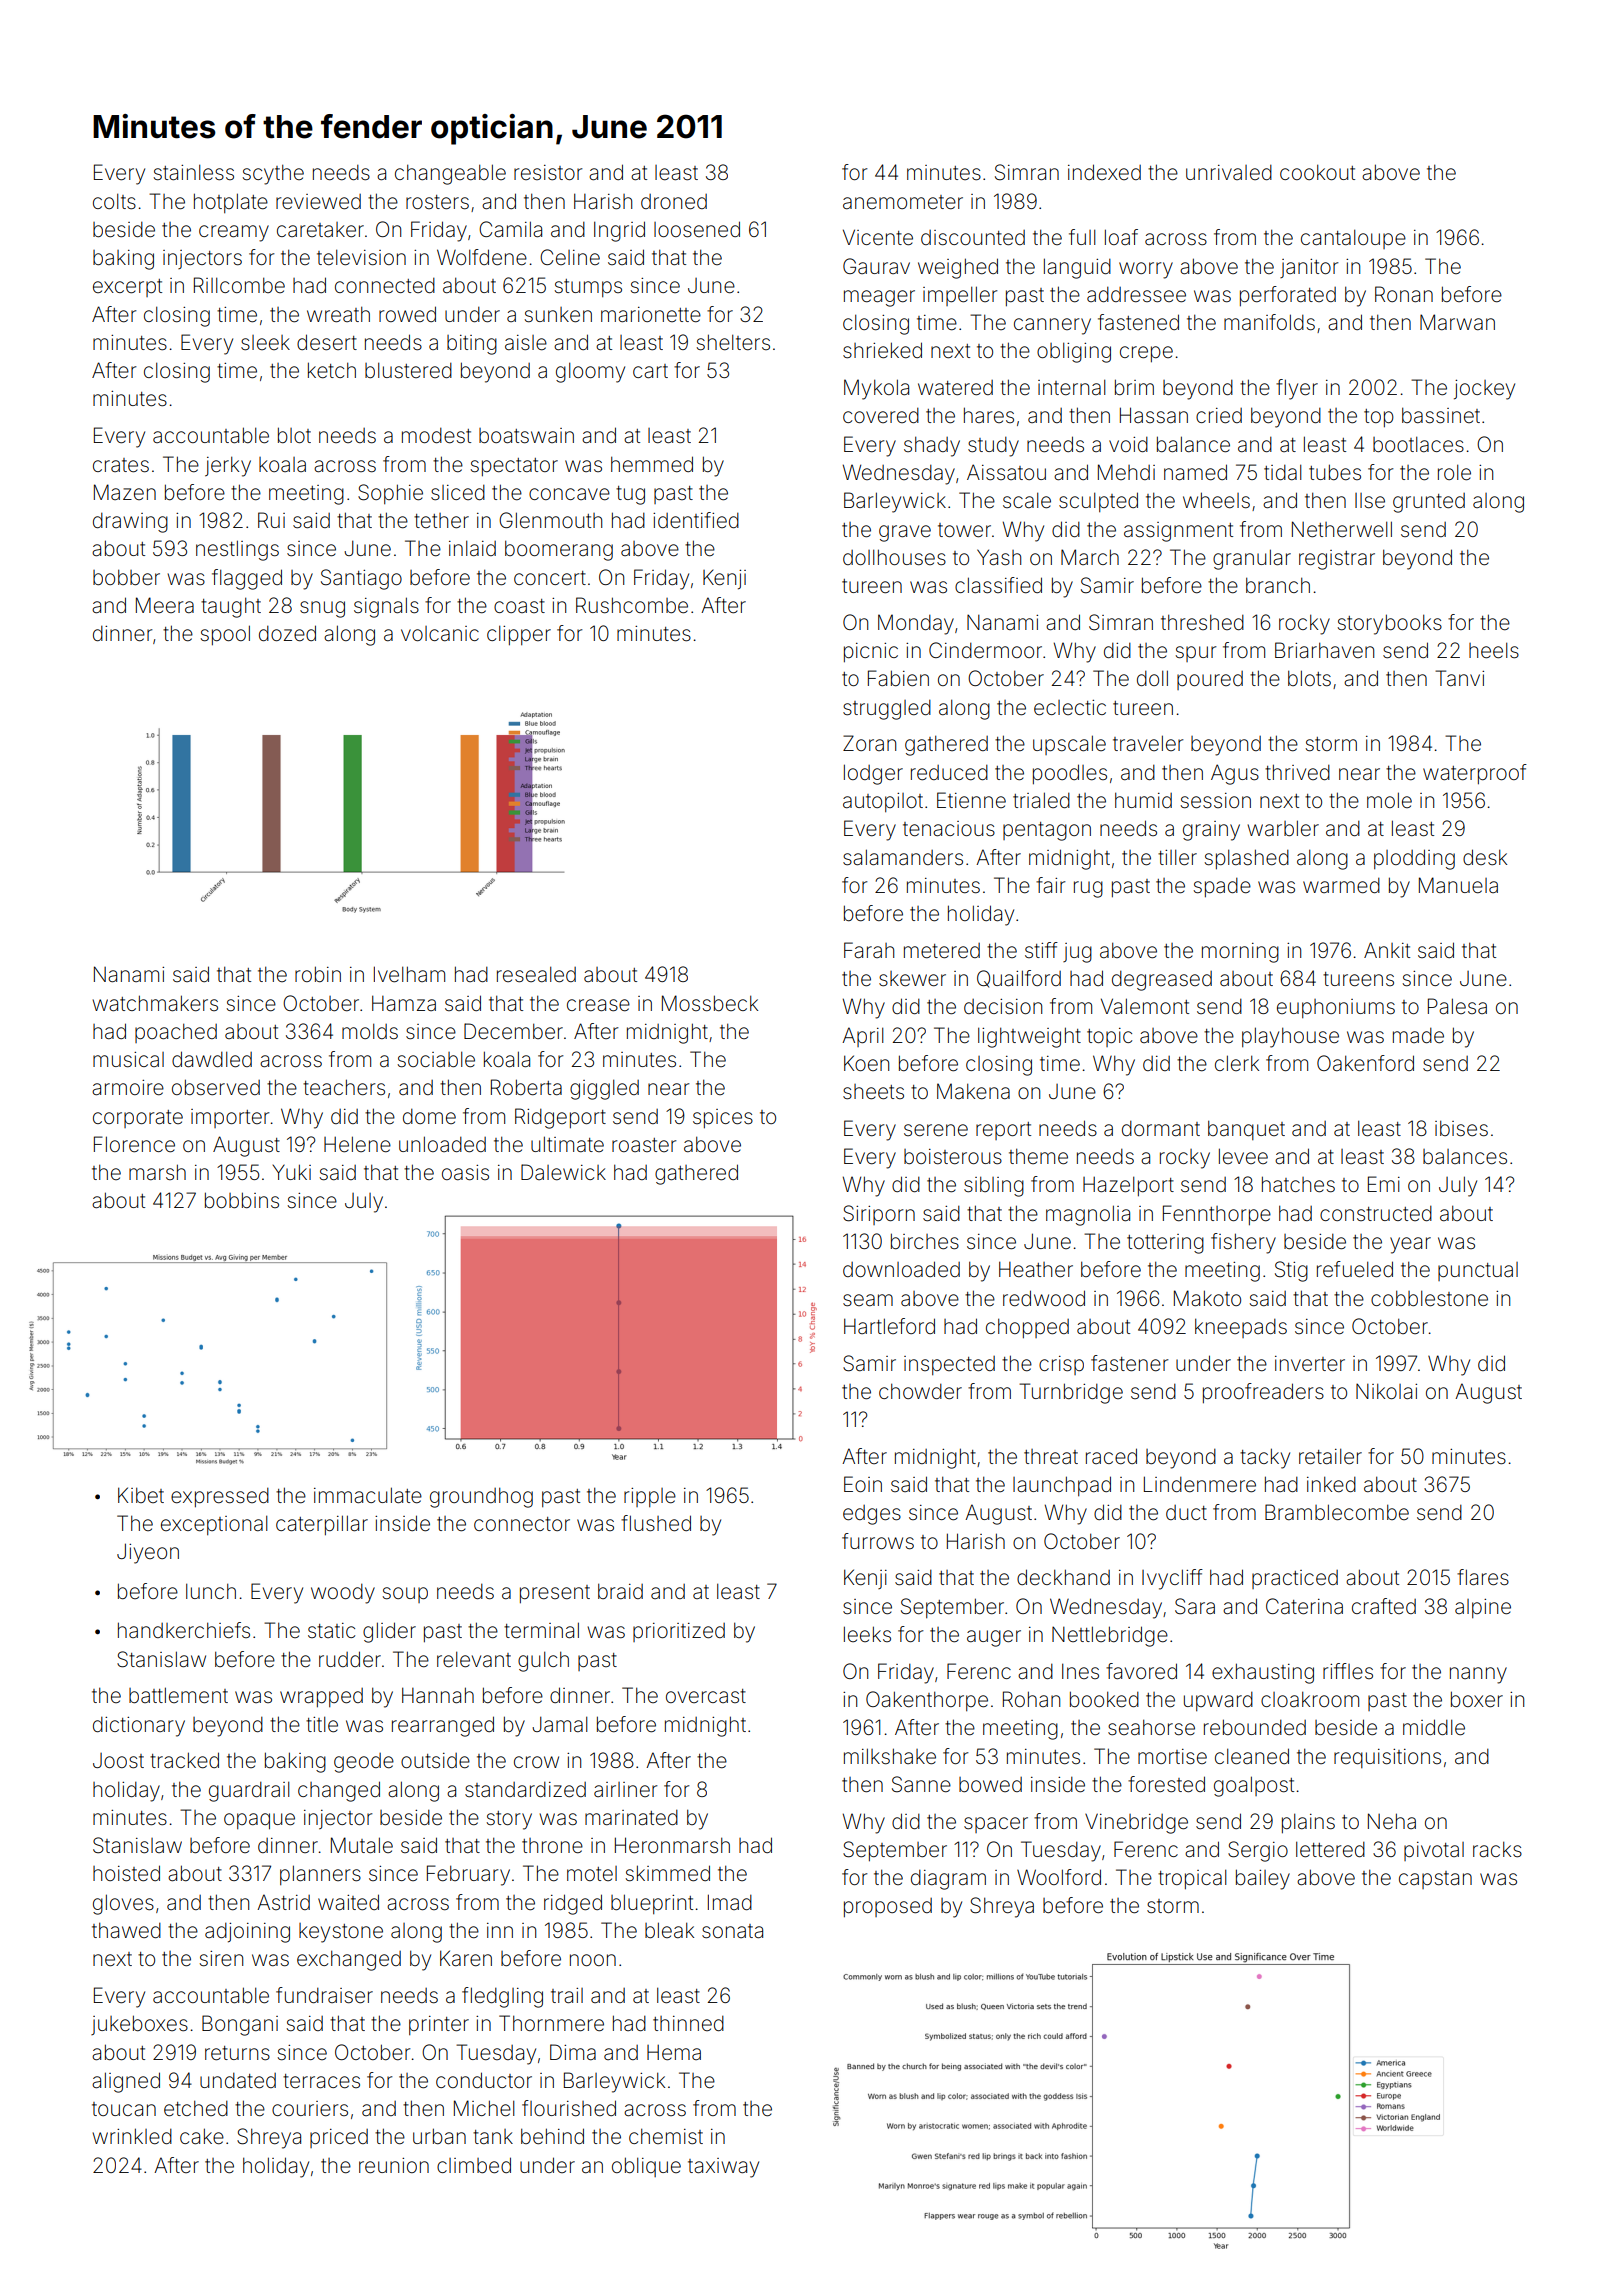 The width and height of the screenshot is (1620, 2292). Describe the element at coordinates (733, 342) in the screenshot. I see `shelters` at that location.
